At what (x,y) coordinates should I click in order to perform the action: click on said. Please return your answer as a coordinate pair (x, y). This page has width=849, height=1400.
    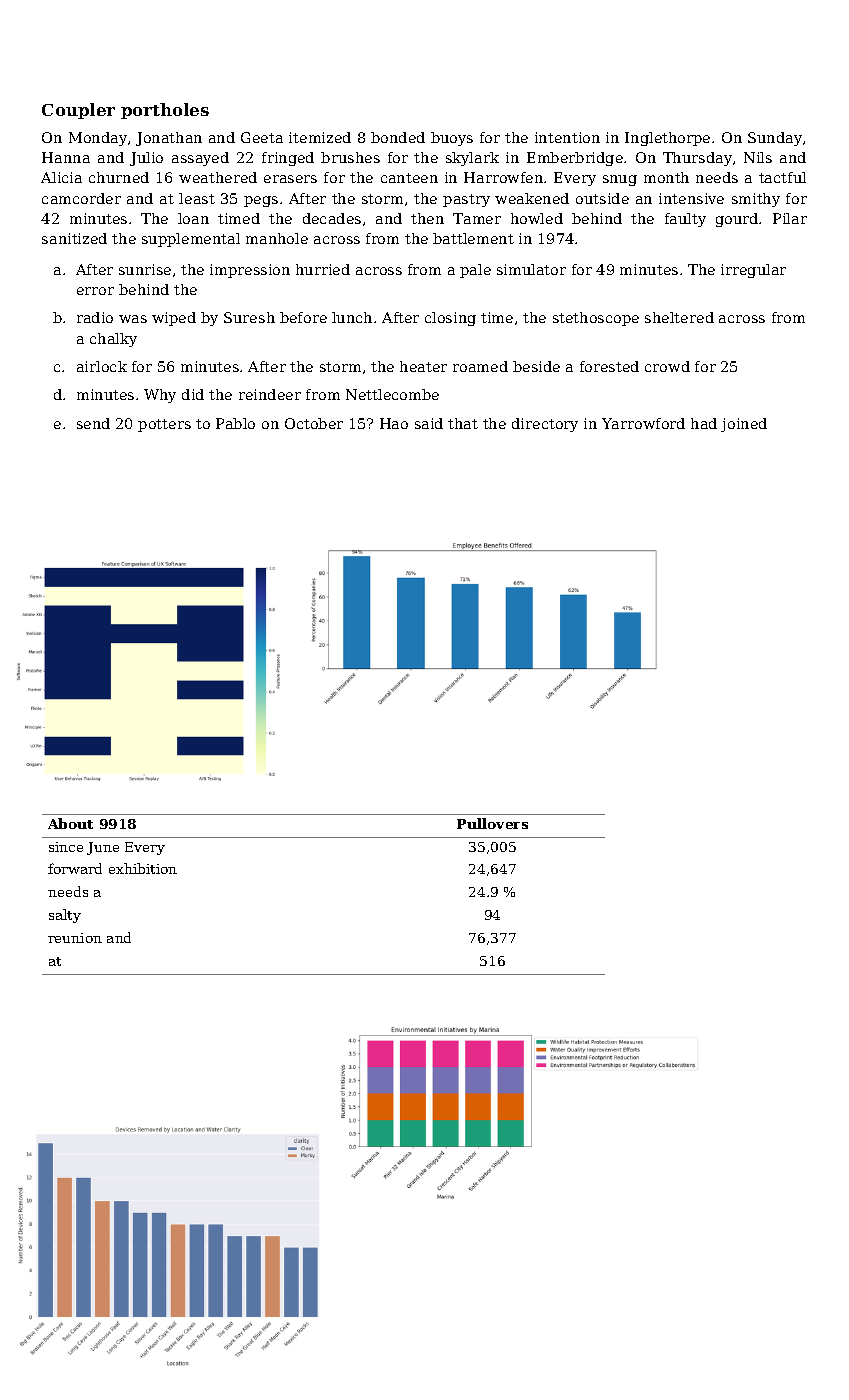
    Looking at the image, I should click on (429, 423).
